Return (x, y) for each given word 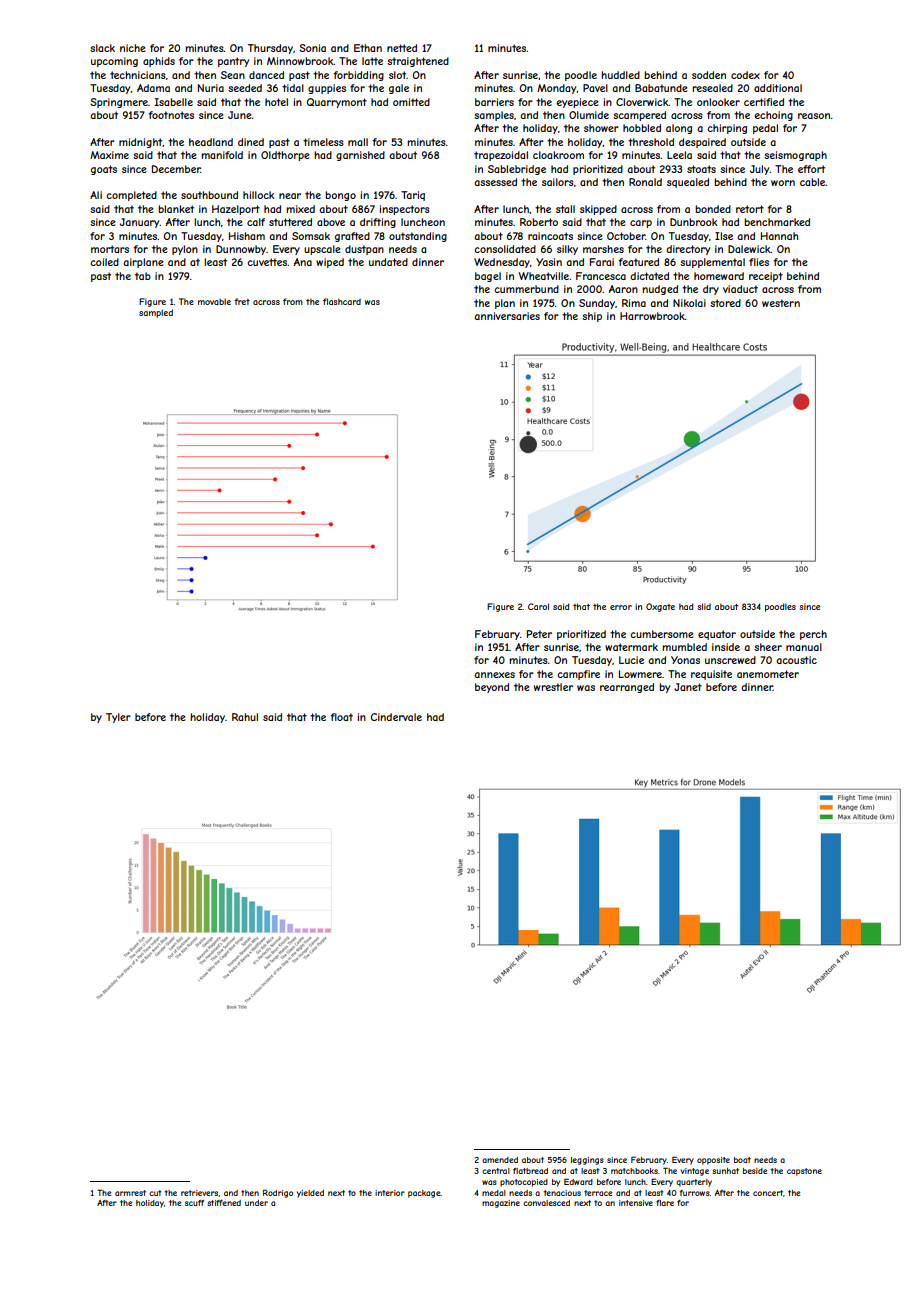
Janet (688, 687)
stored (725, 303)
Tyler (118, 718)
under (256, 1203)
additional (778, 88)
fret (242, 301)
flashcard (342, 301)
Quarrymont (336, 103)
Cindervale (396, 717)
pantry (233, 62)
